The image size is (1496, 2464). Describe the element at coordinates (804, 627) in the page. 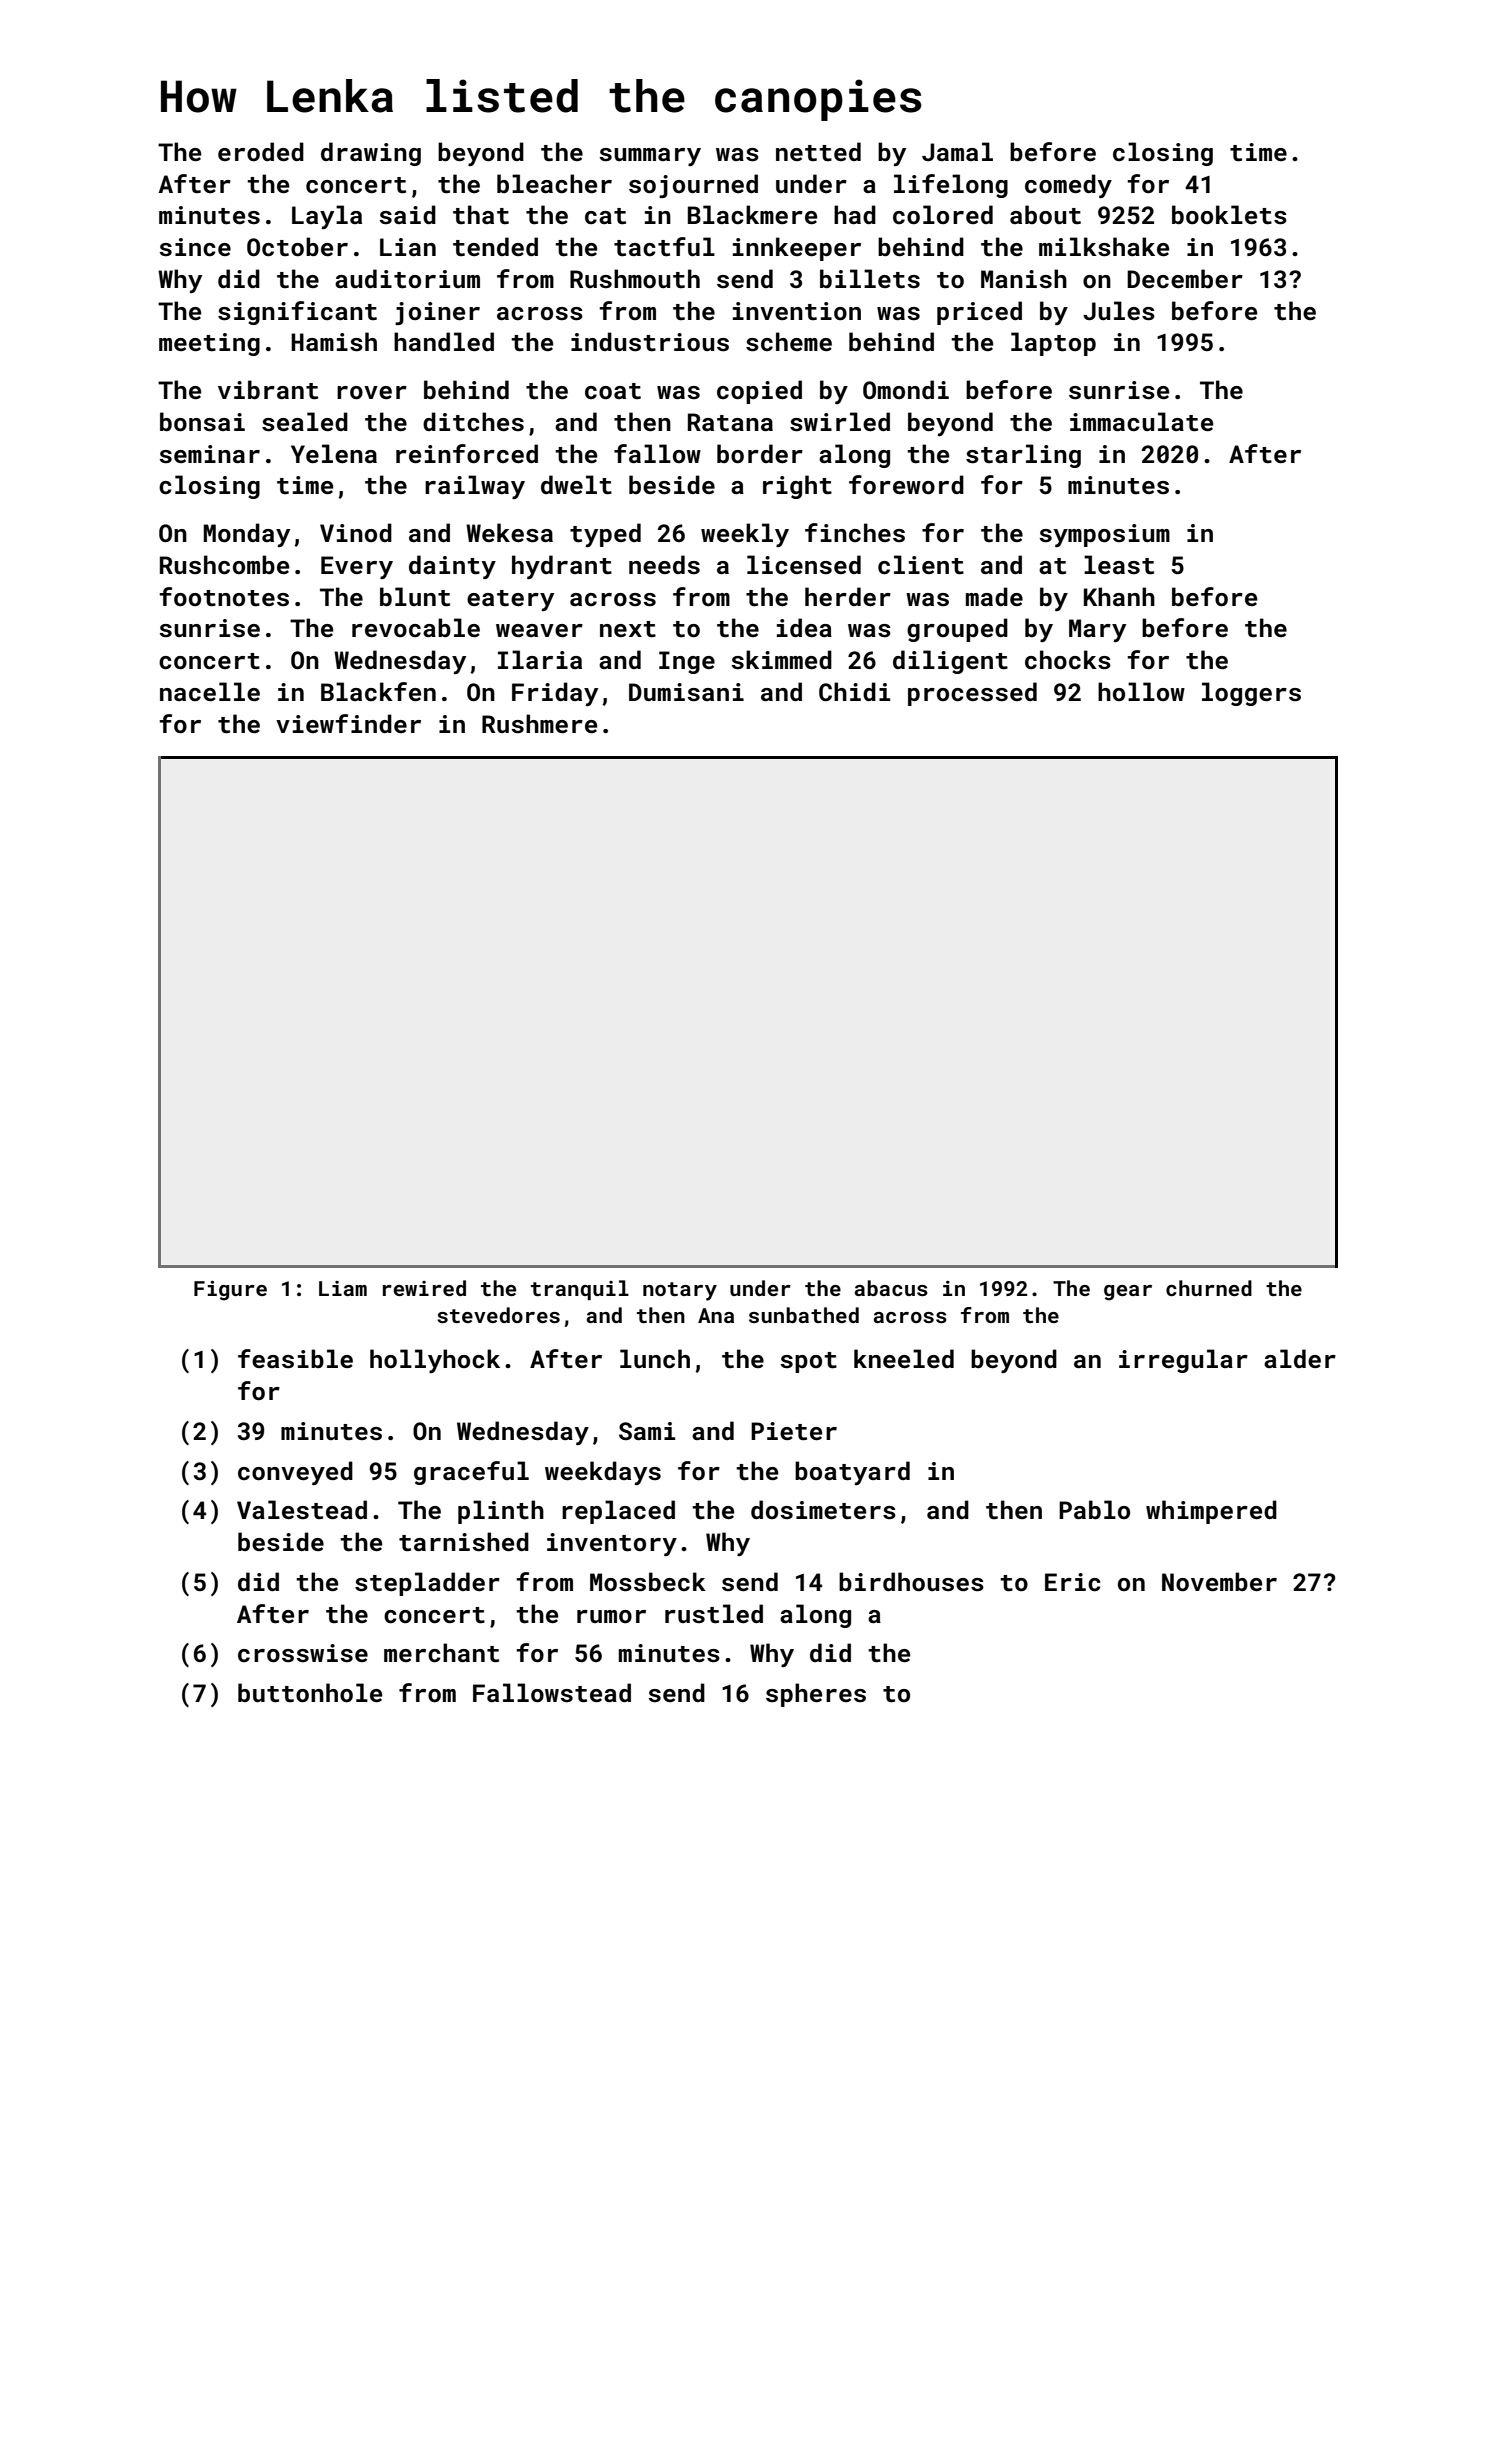

I see `idea` at that location.
